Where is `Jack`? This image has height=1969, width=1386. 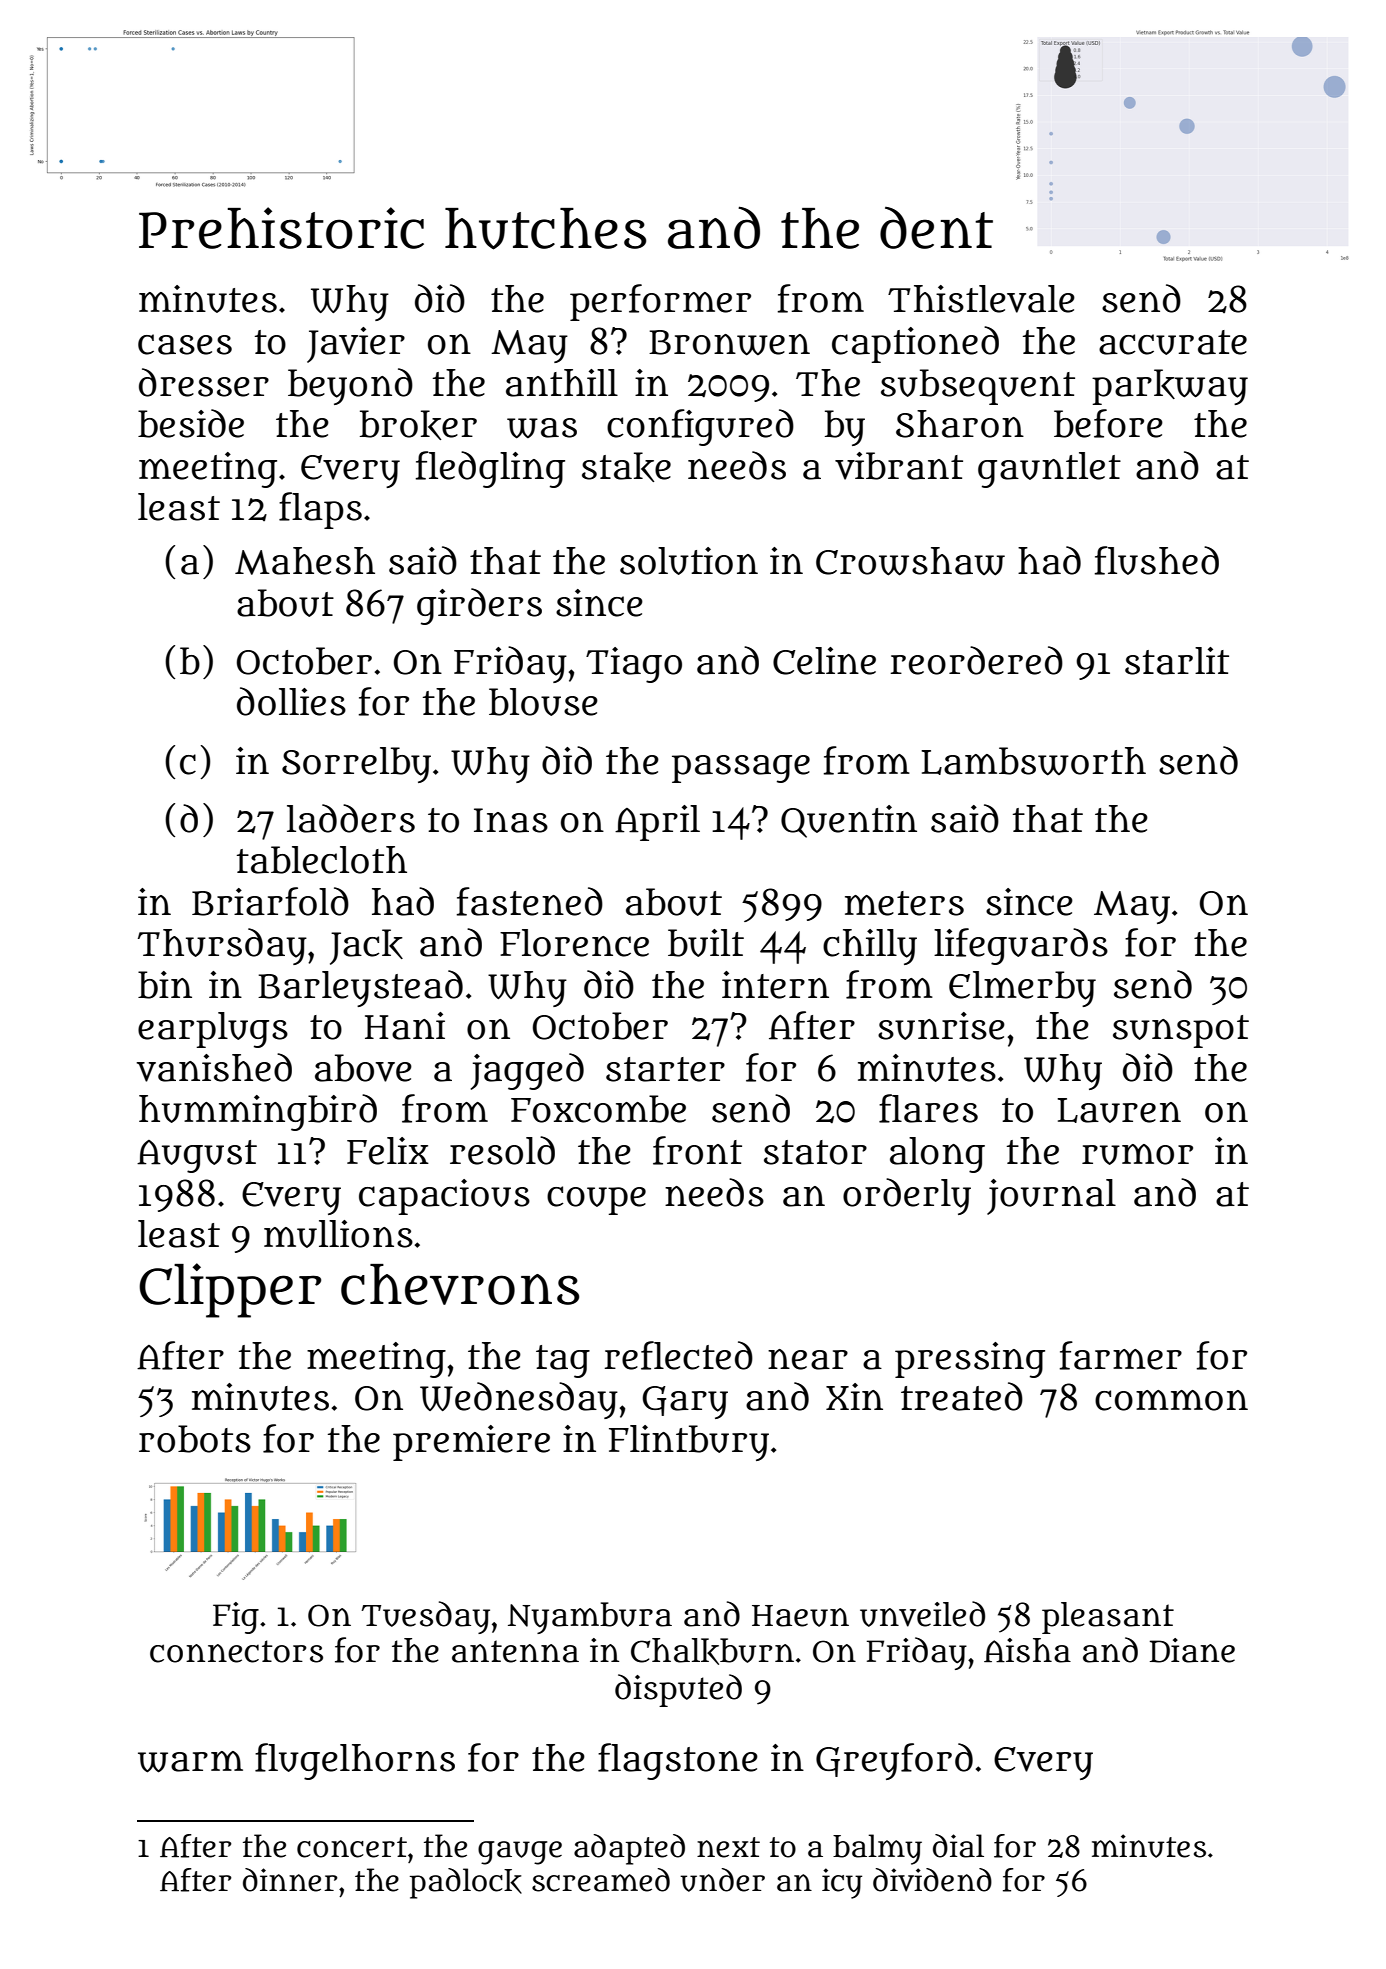
Jack is located at coordinates (366, 947).
